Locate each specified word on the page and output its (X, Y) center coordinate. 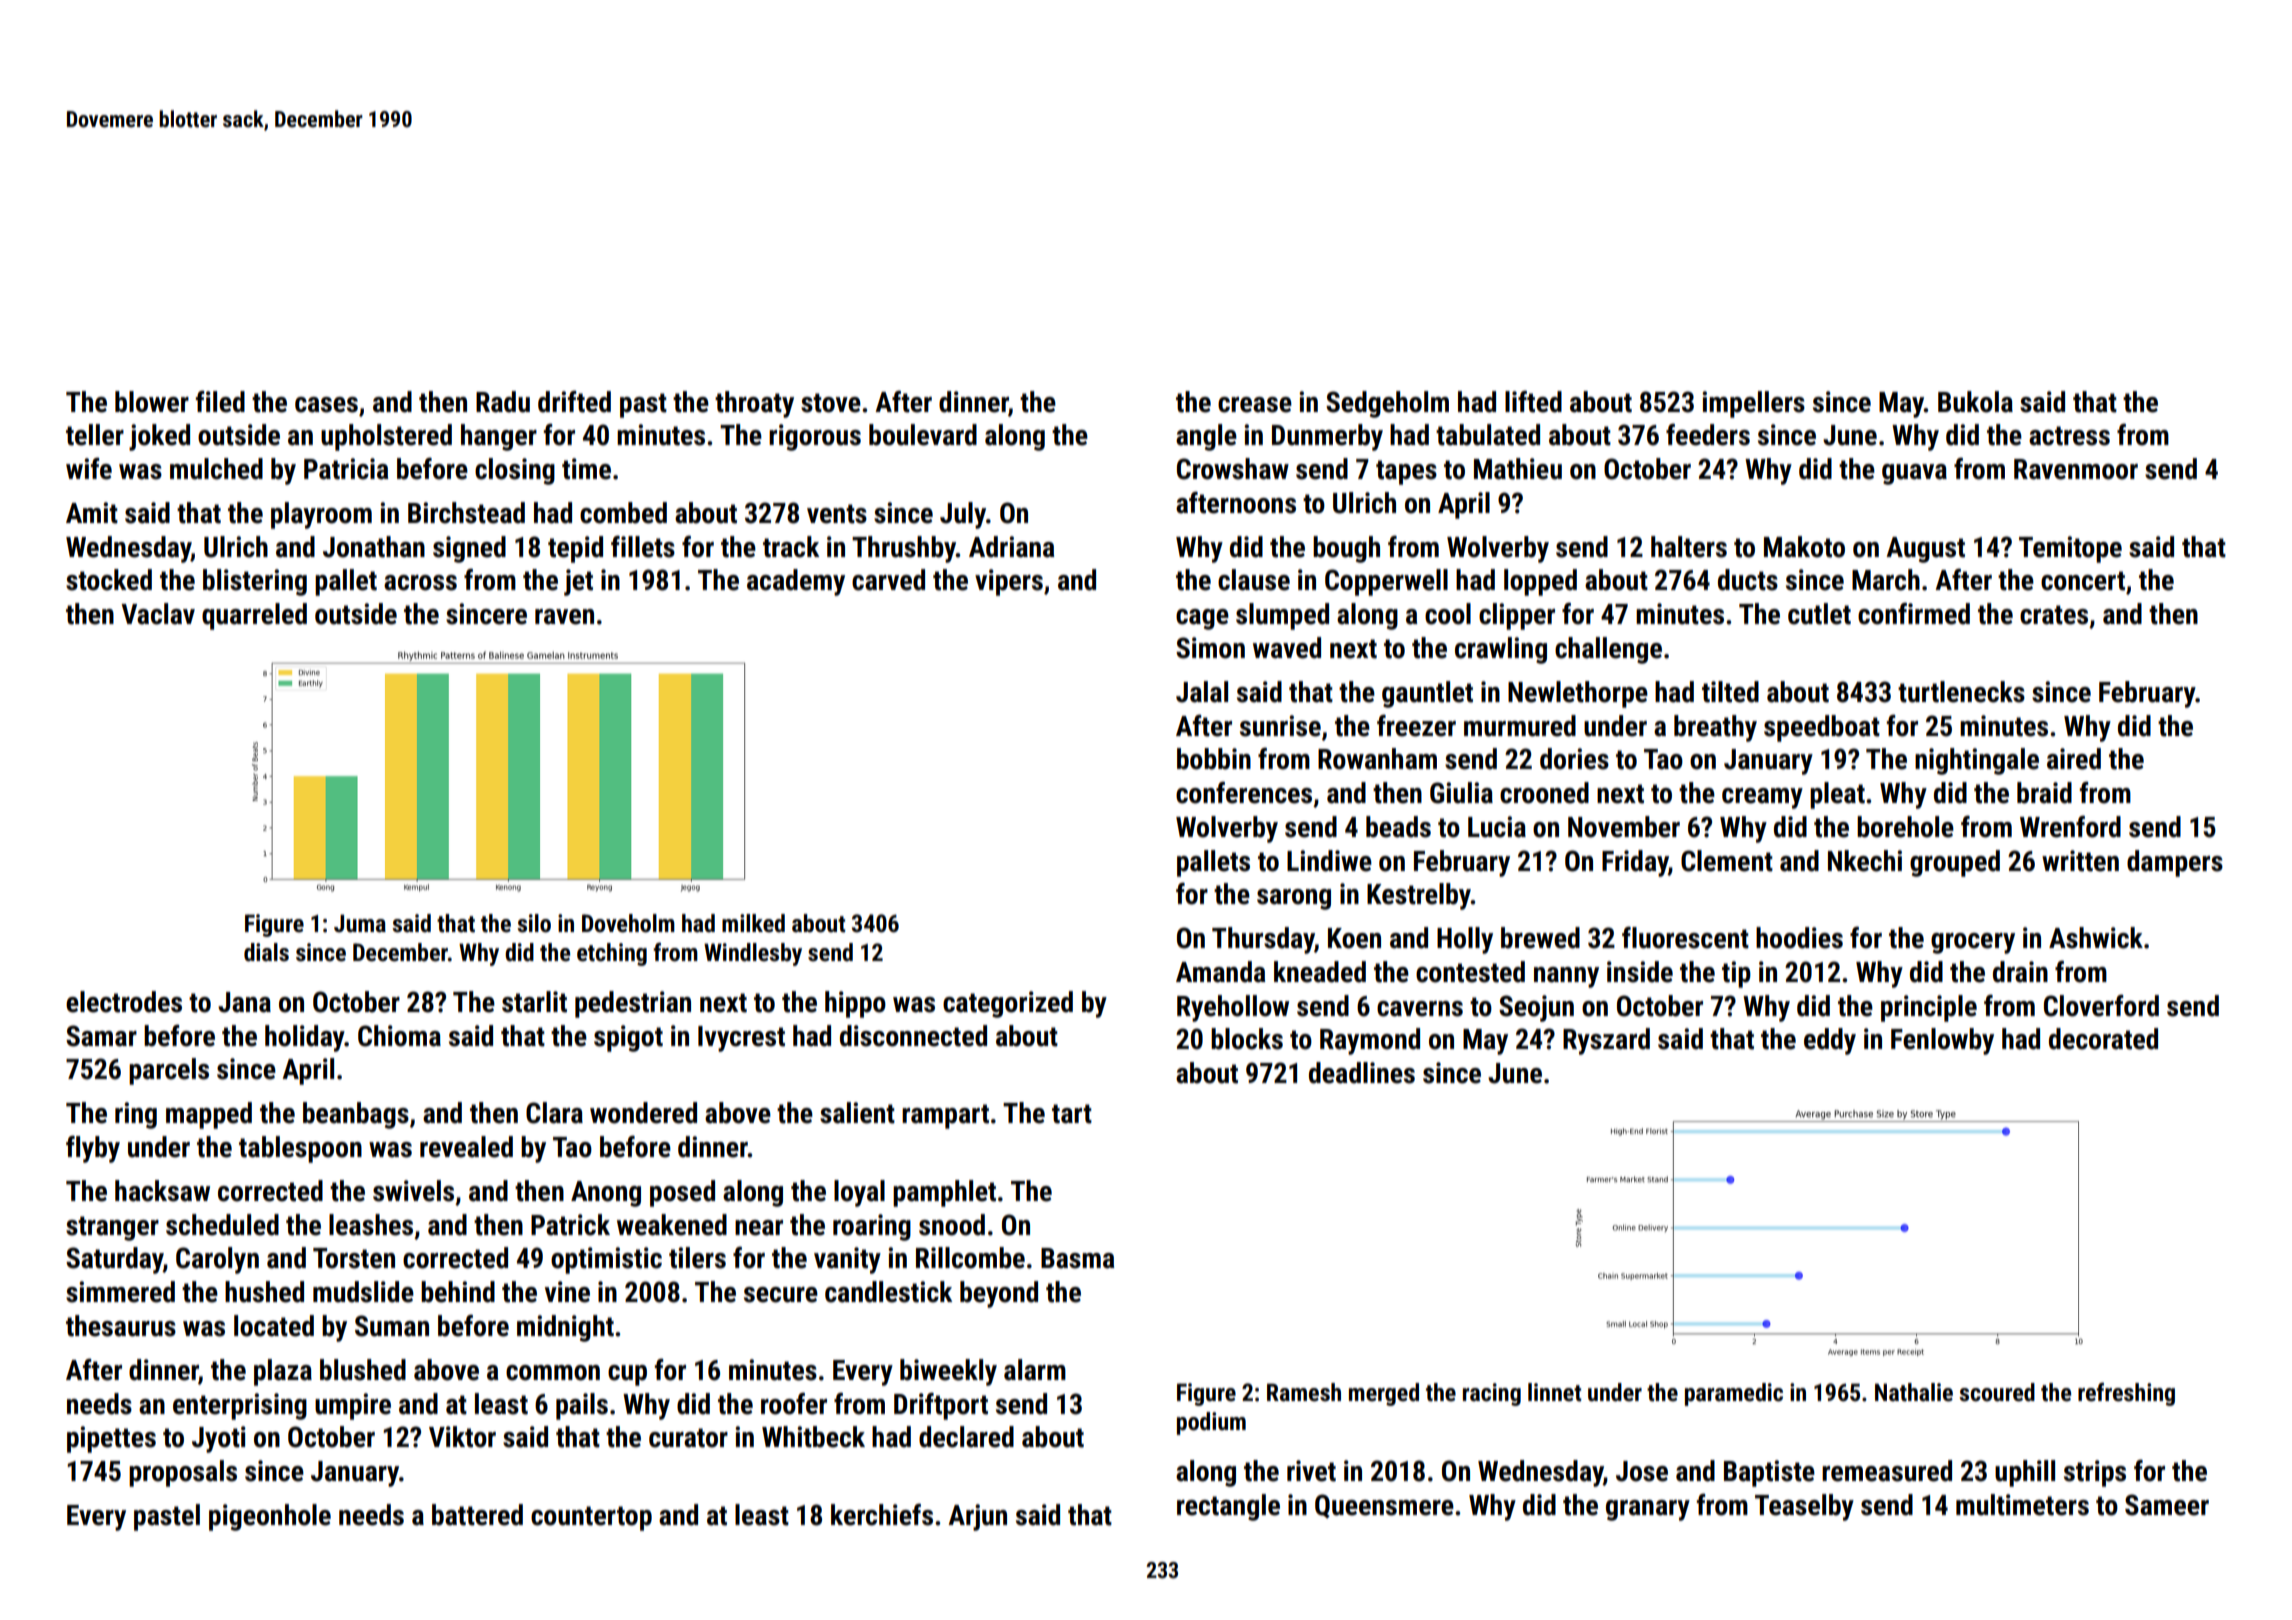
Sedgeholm (1387, 404)
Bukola (1975, 402)
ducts (1748, 580)
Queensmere (1384, 1506)
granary (1648, 1510)
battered (477, 1515)
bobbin (1214, 759)
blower (152, 402)
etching (612, 954)
